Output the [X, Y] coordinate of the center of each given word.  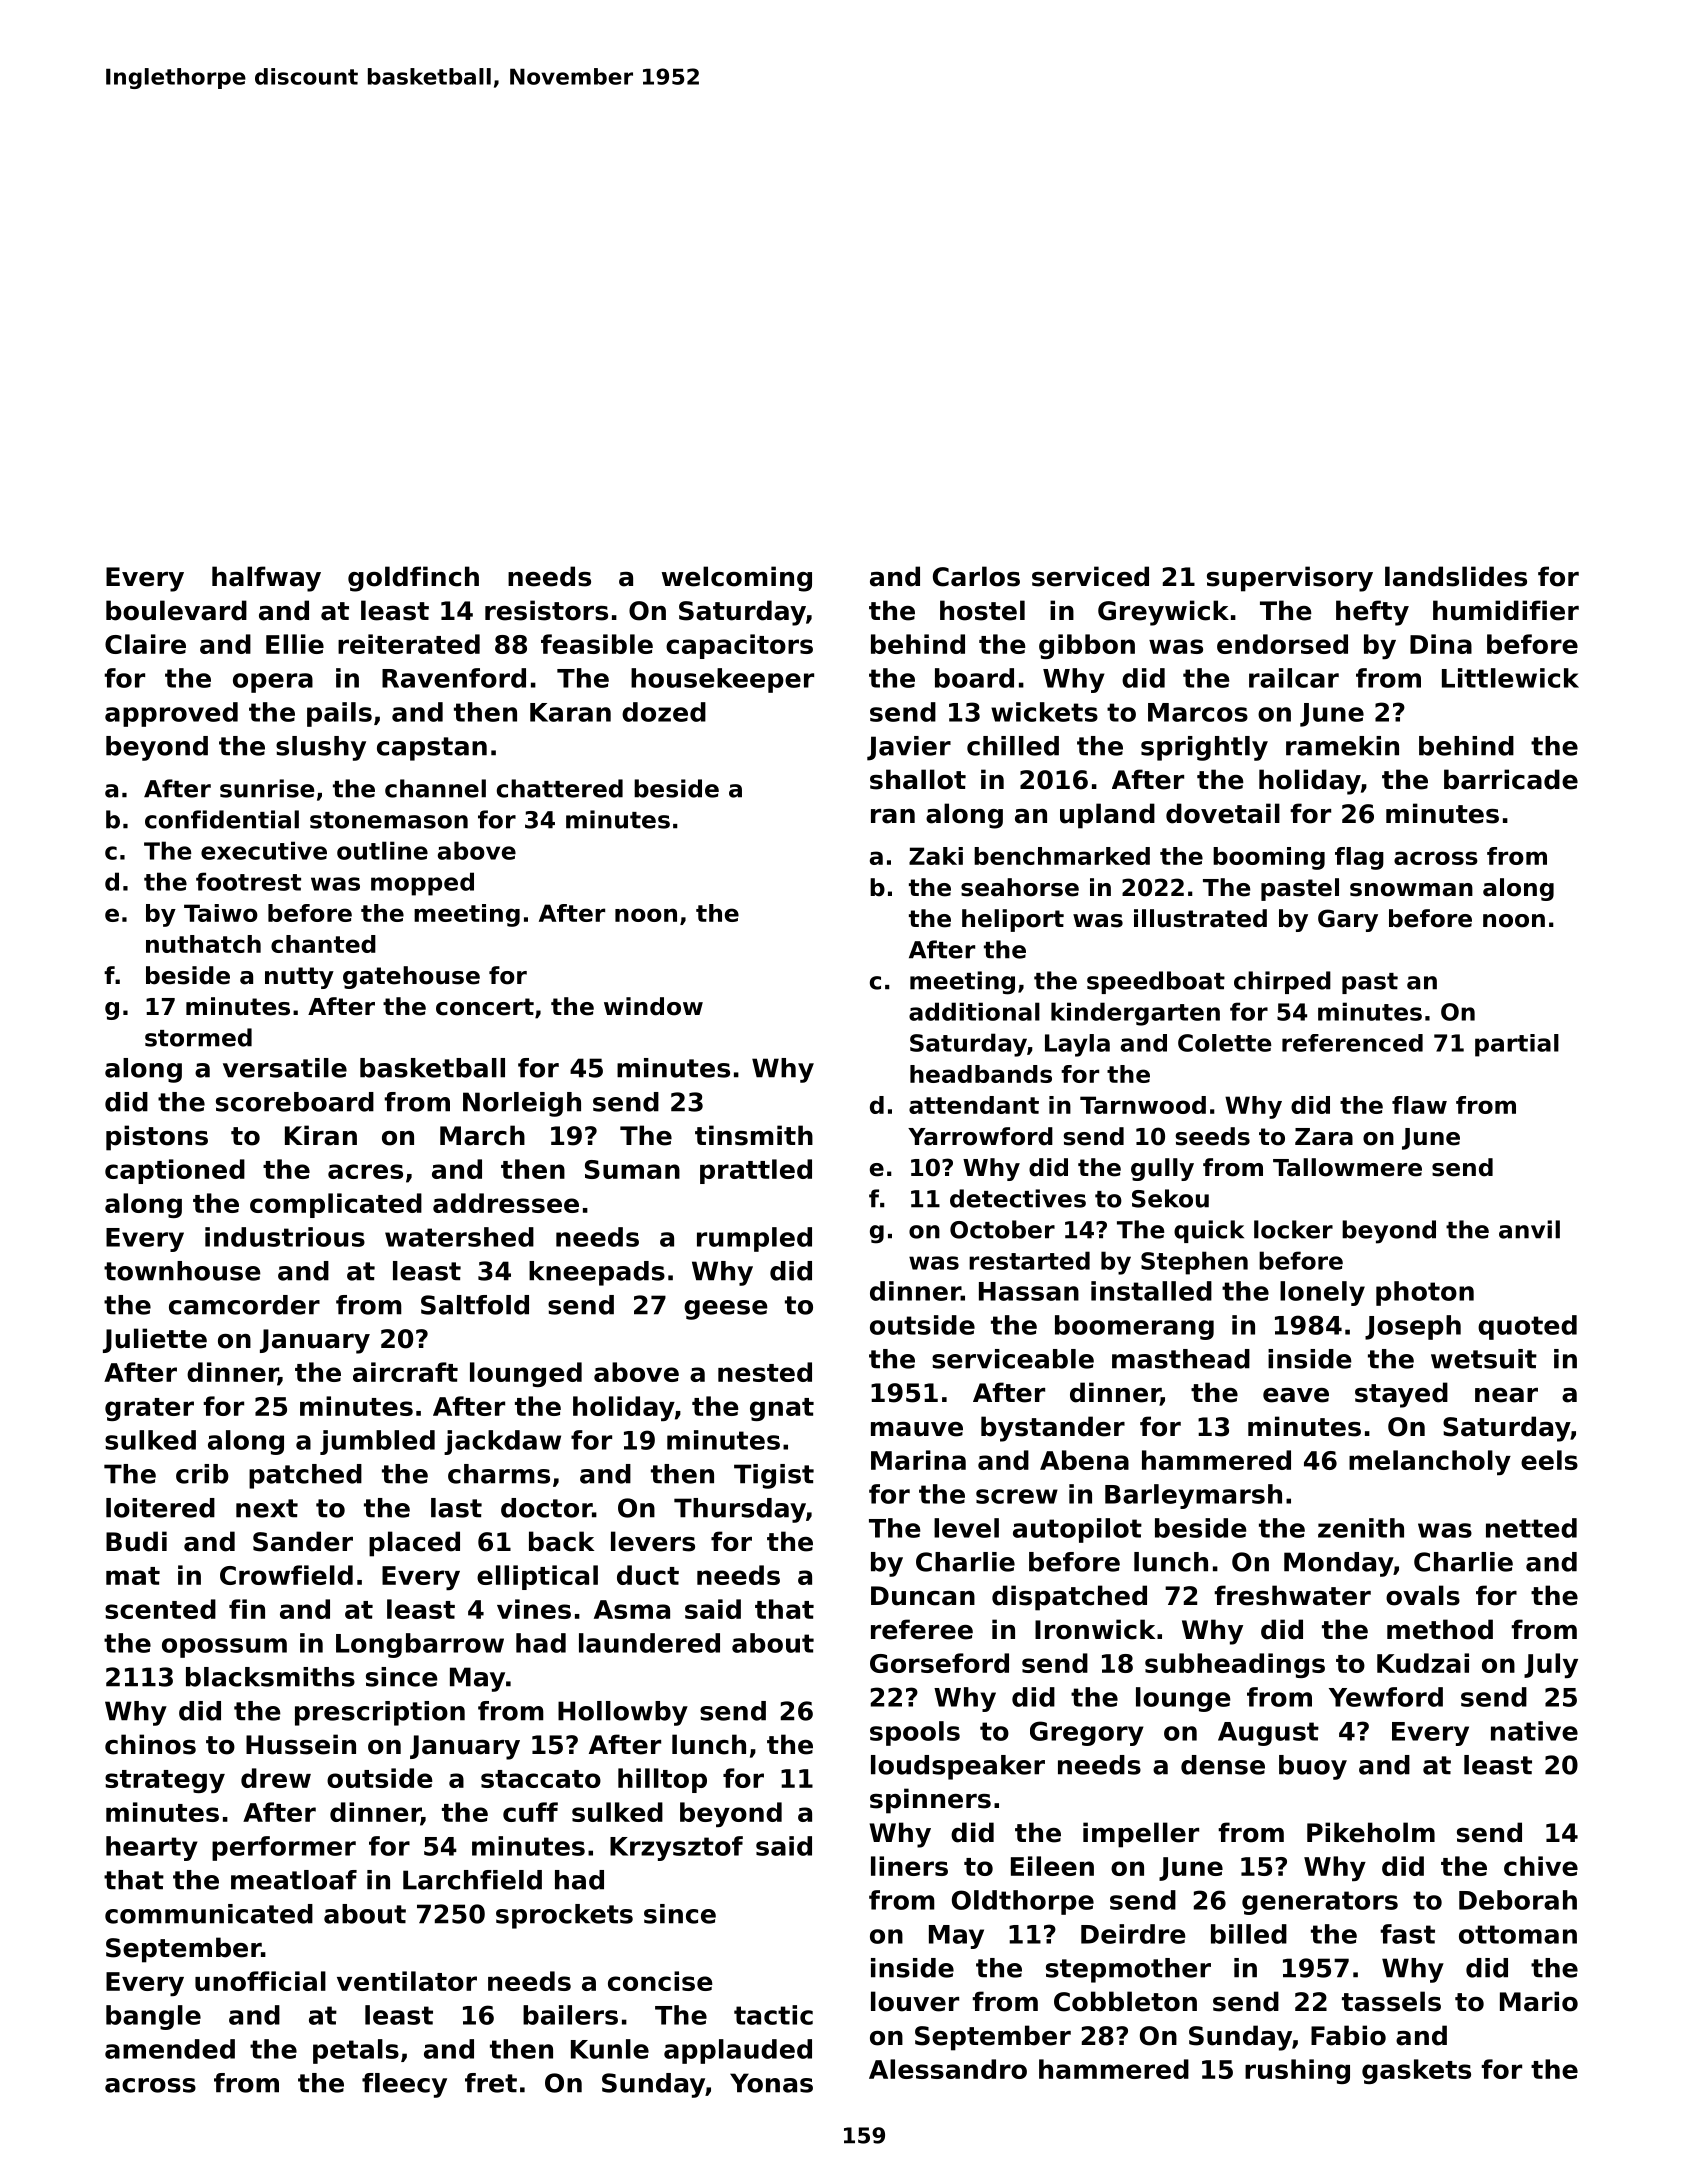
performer [284, 1848]
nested [765, 1372]
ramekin [1342, 746]
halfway [266, 579]
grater [149, 1409]
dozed [664, 712]
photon [1425, 1293]
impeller [1141, 1835]
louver [915, 2001]
